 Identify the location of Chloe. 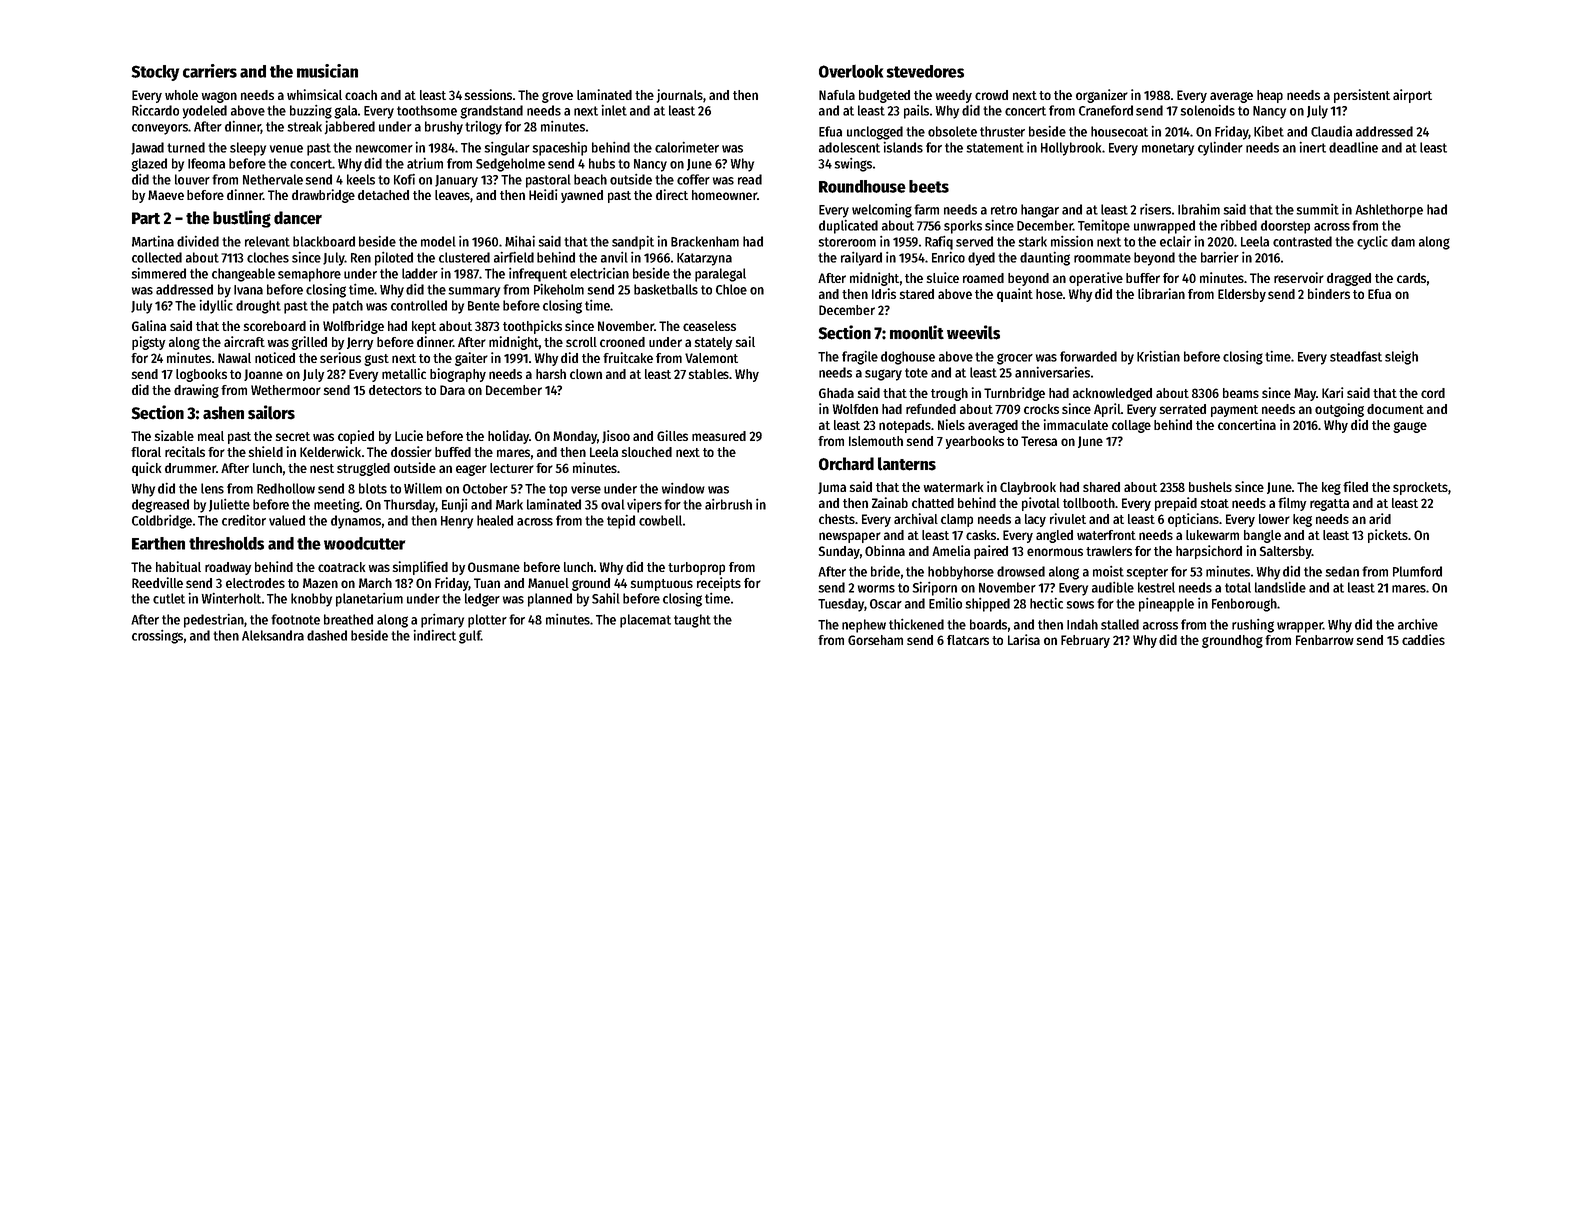
(731, 289).
